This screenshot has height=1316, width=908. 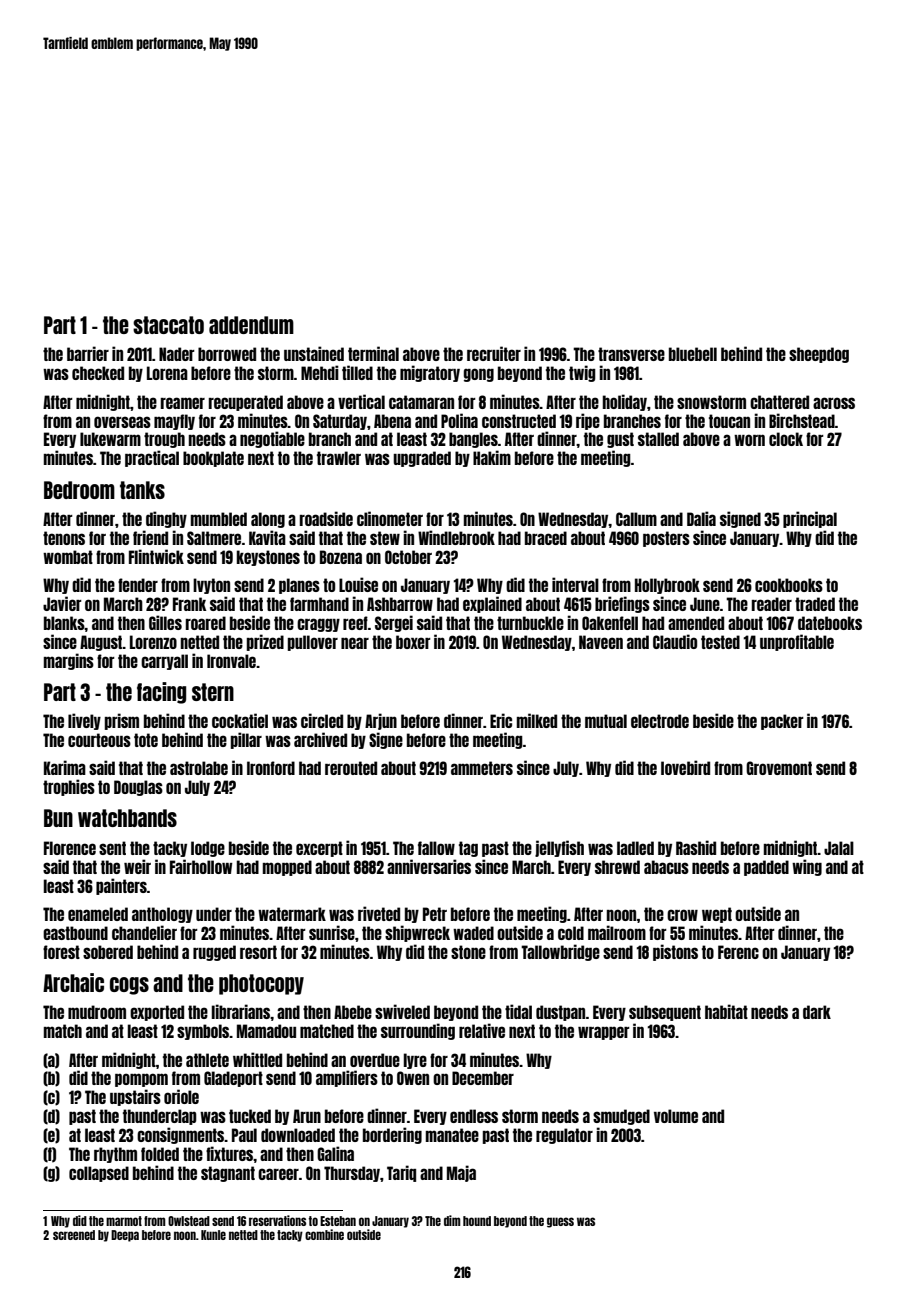 What do you see at coordinates (561, 1013) in the screenshot?
I see `dustpan` at bounding box center [561, 1013].
